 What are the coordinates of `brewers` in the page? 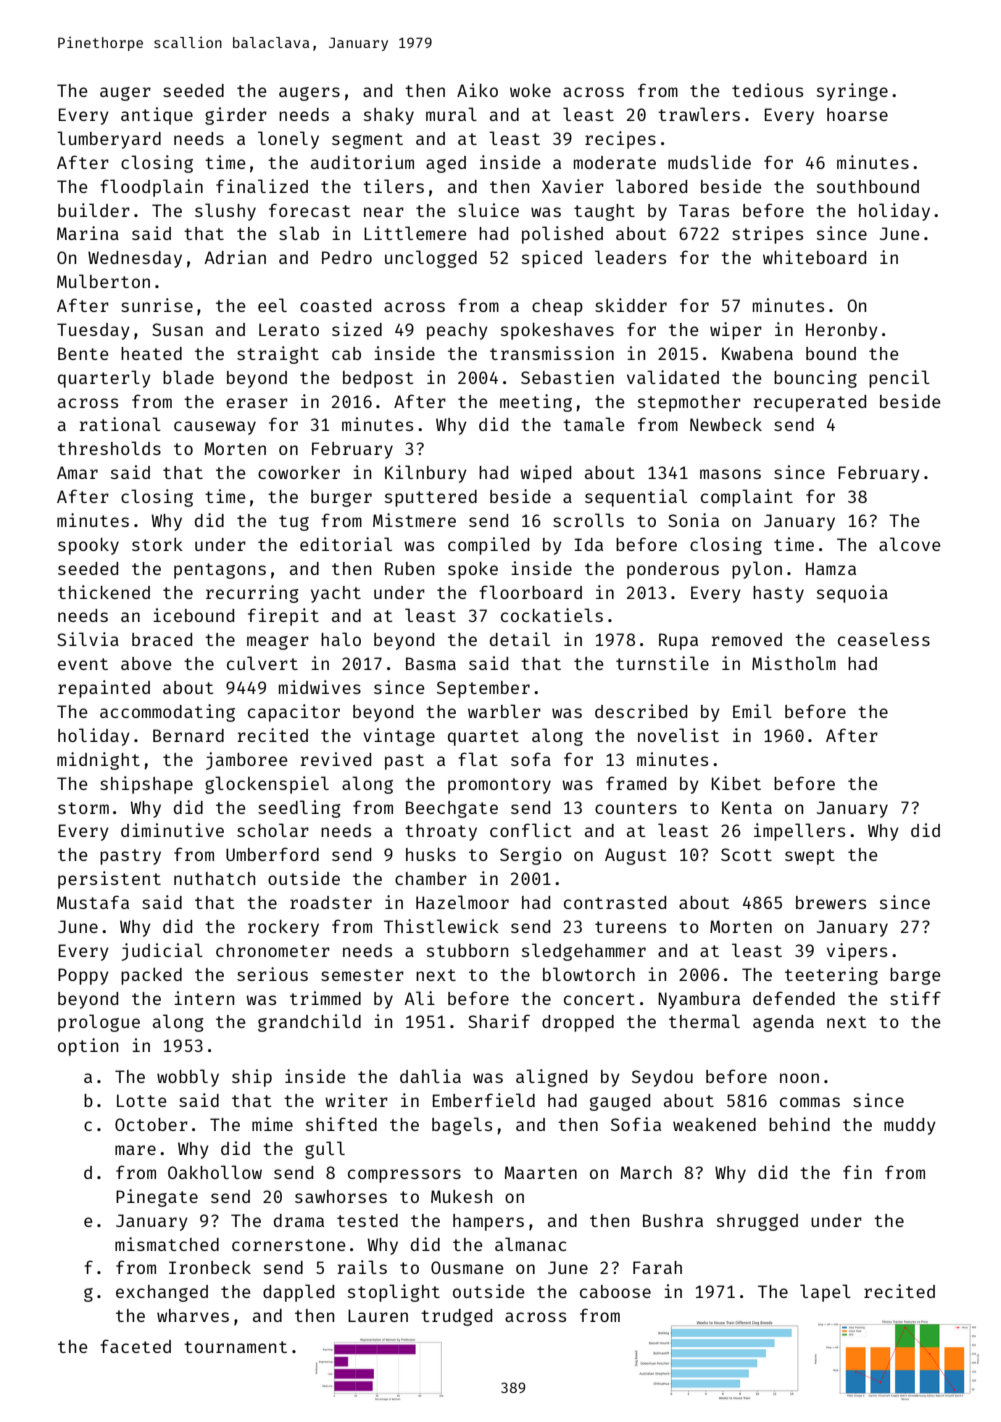 It's located at (831, 902).
